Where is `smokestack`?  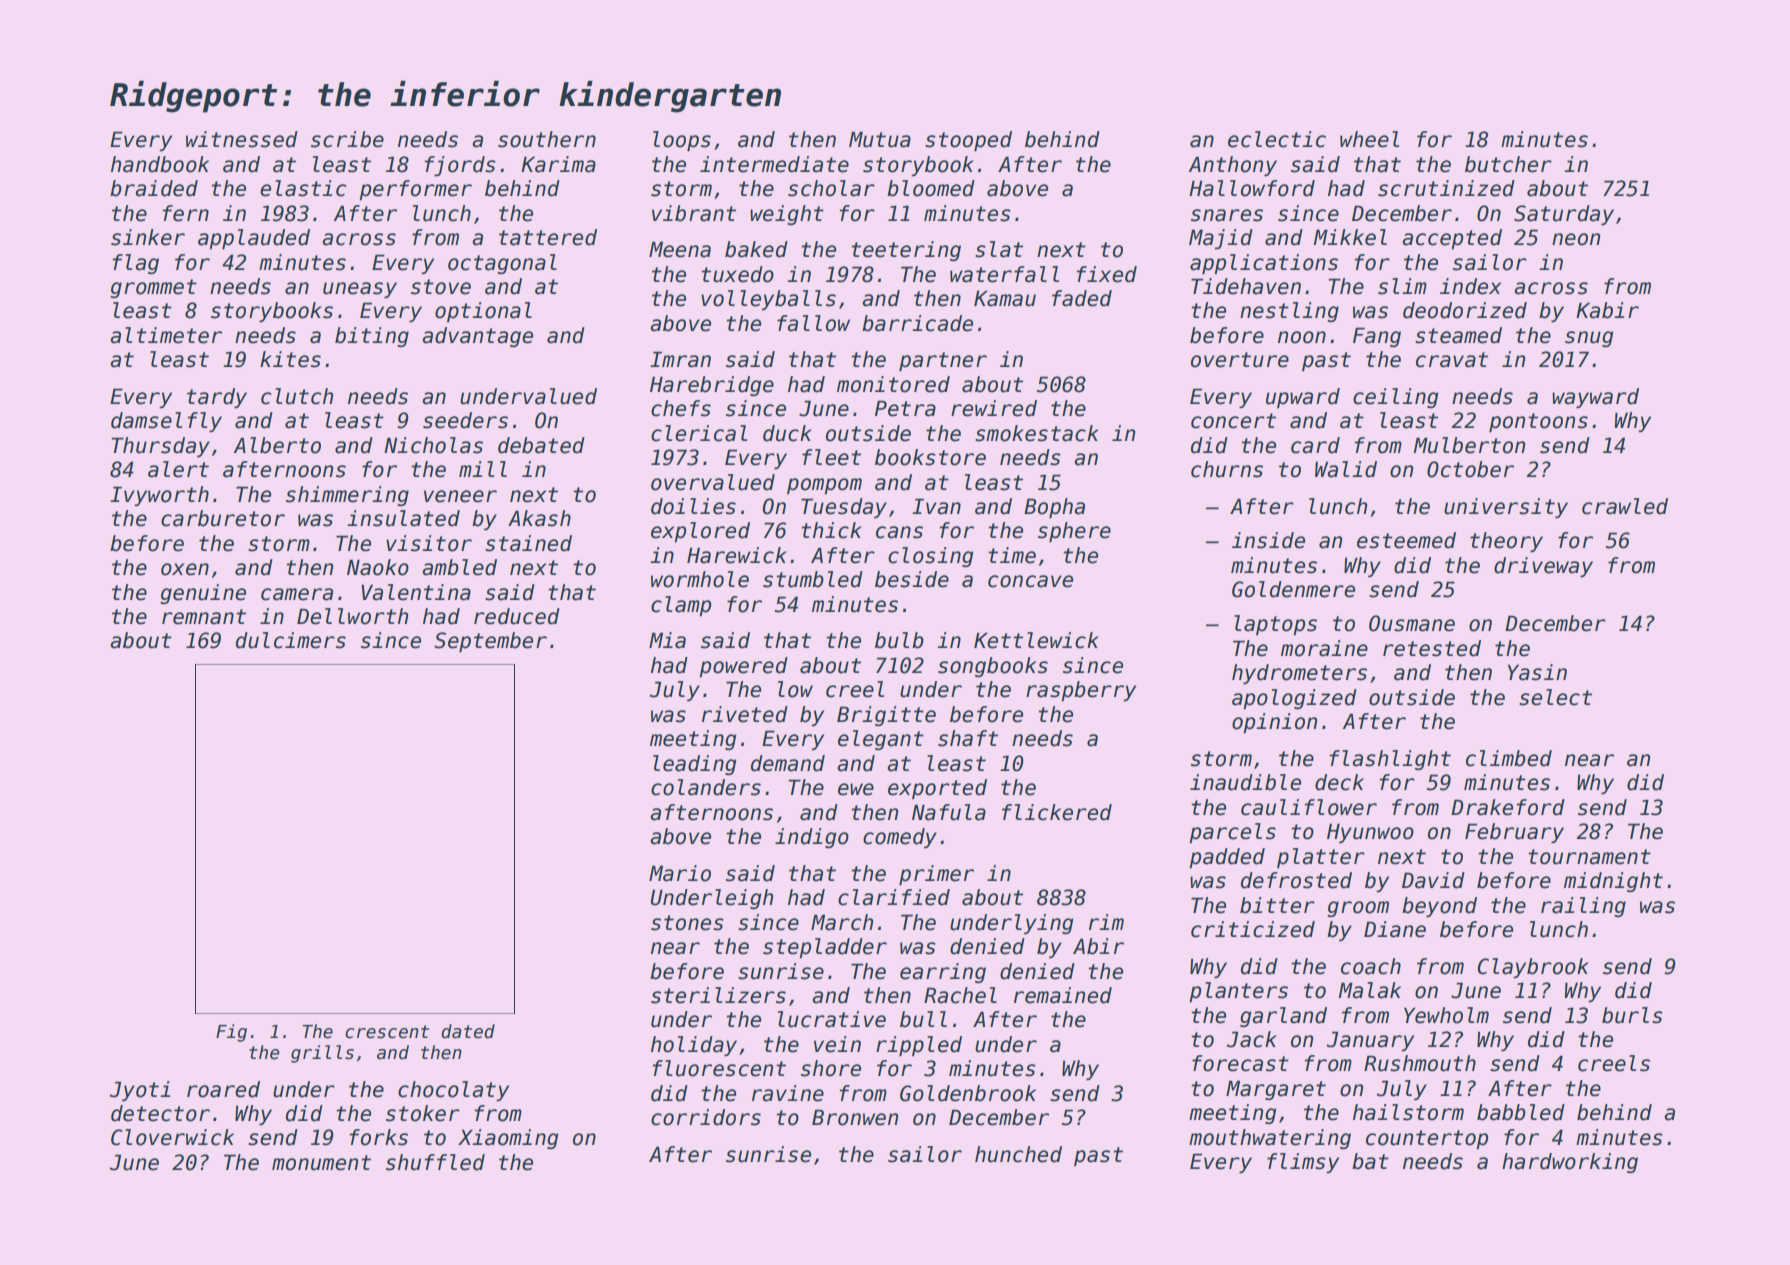
smokestack is located at coordinates (1036, 433).
